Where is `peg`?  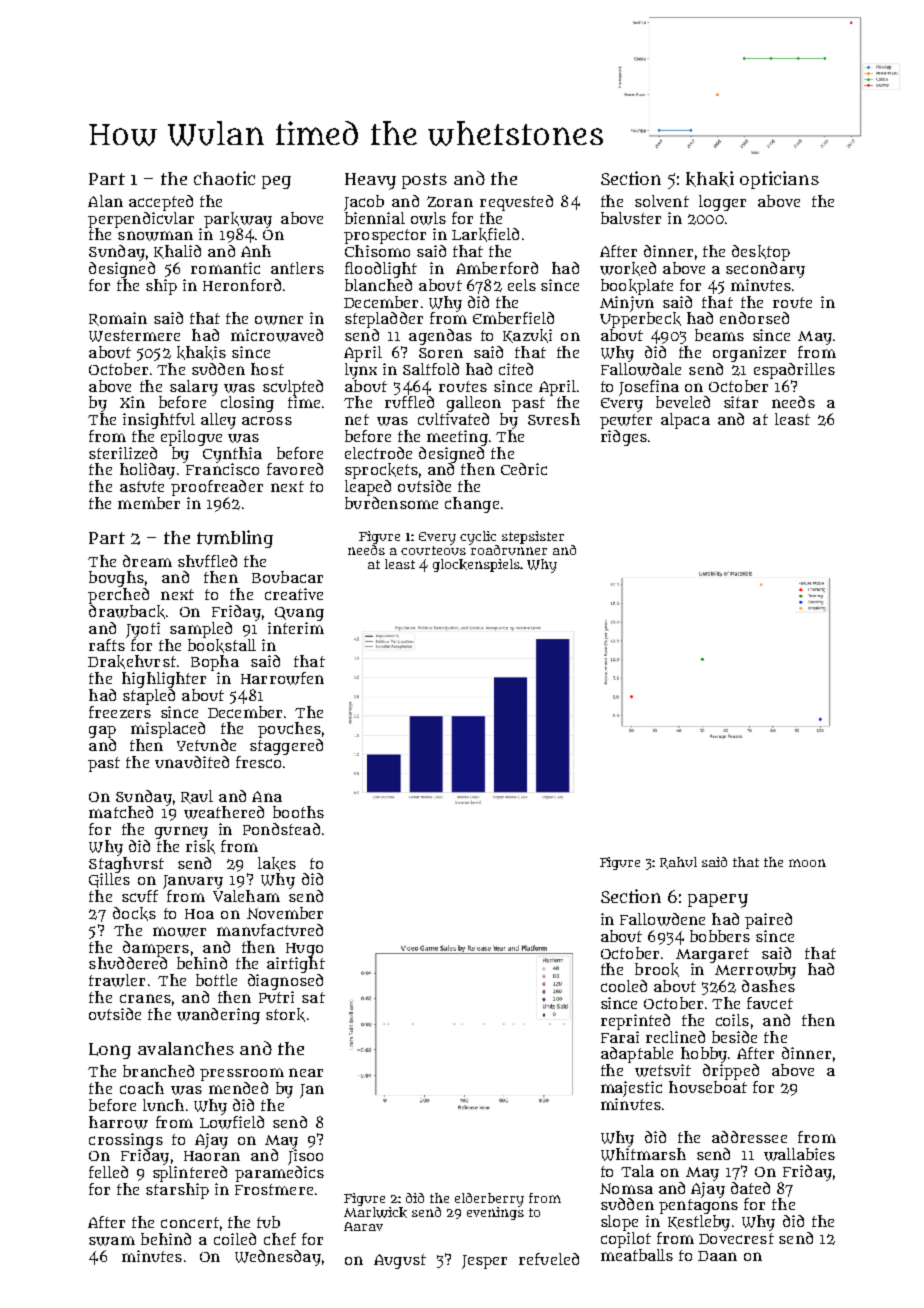 peg is located at coordinates (276, 182).
